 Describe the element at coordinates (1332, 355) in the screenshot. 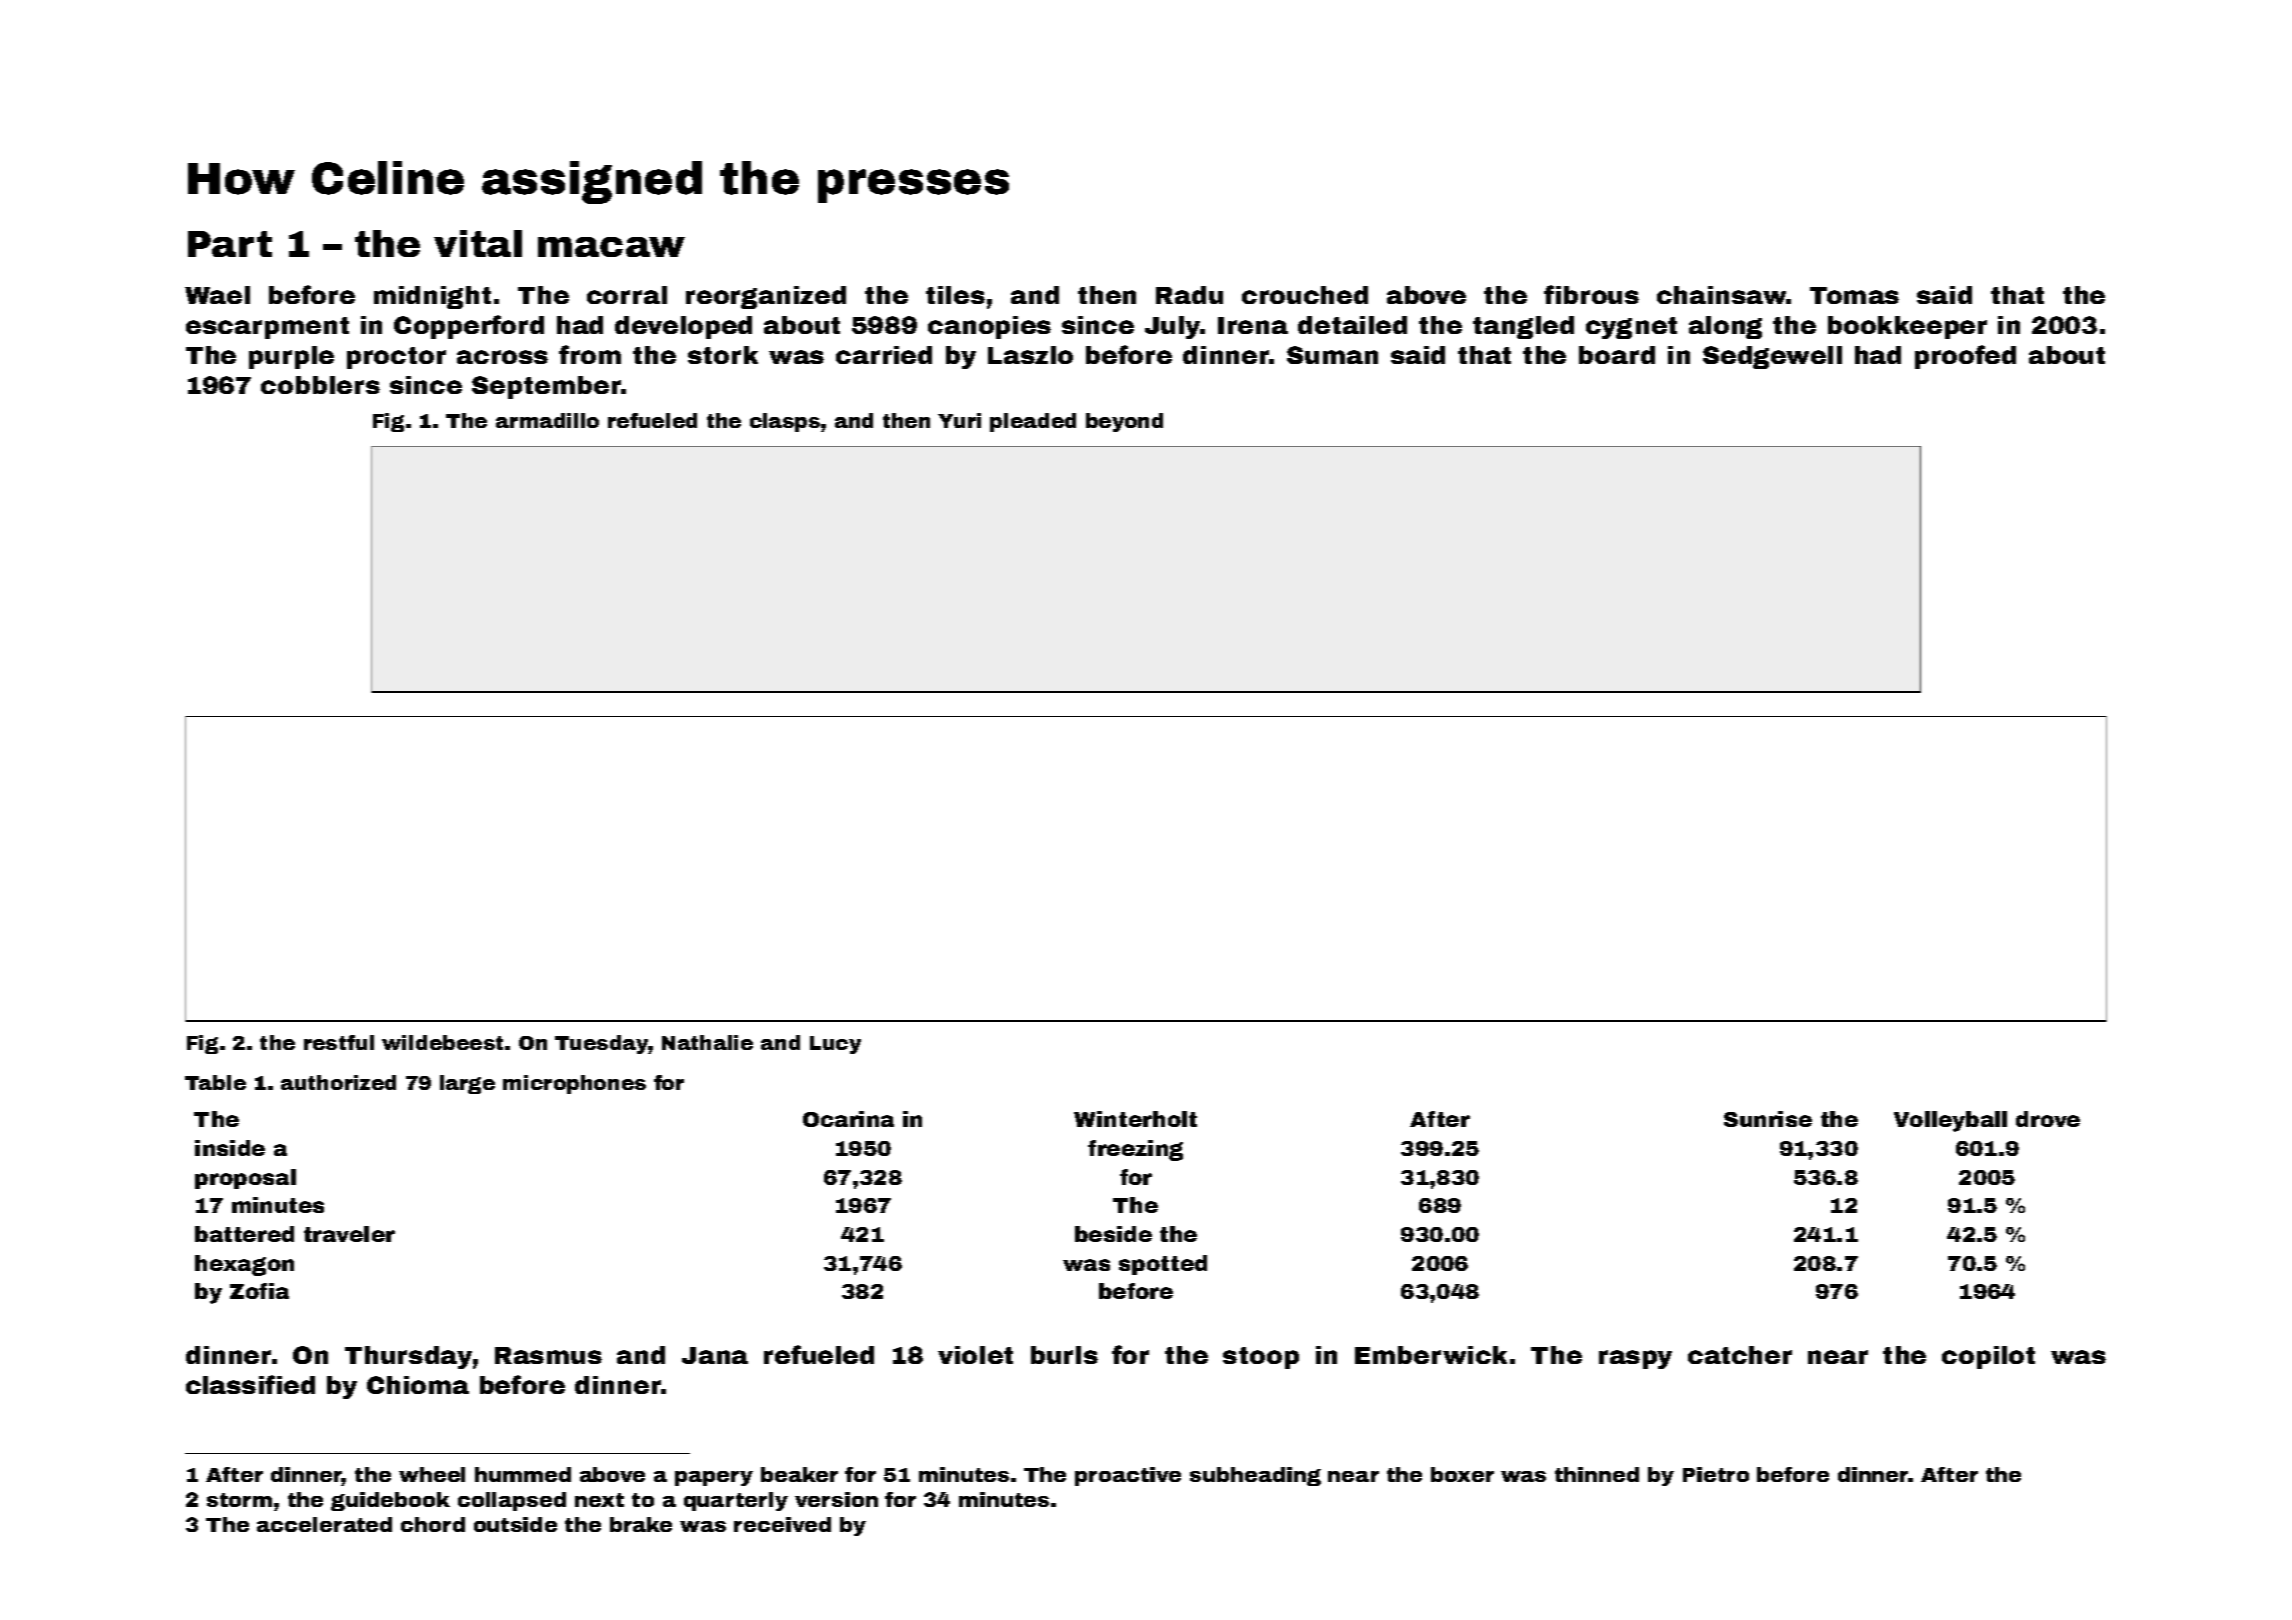

I see `Suman` at that location.
